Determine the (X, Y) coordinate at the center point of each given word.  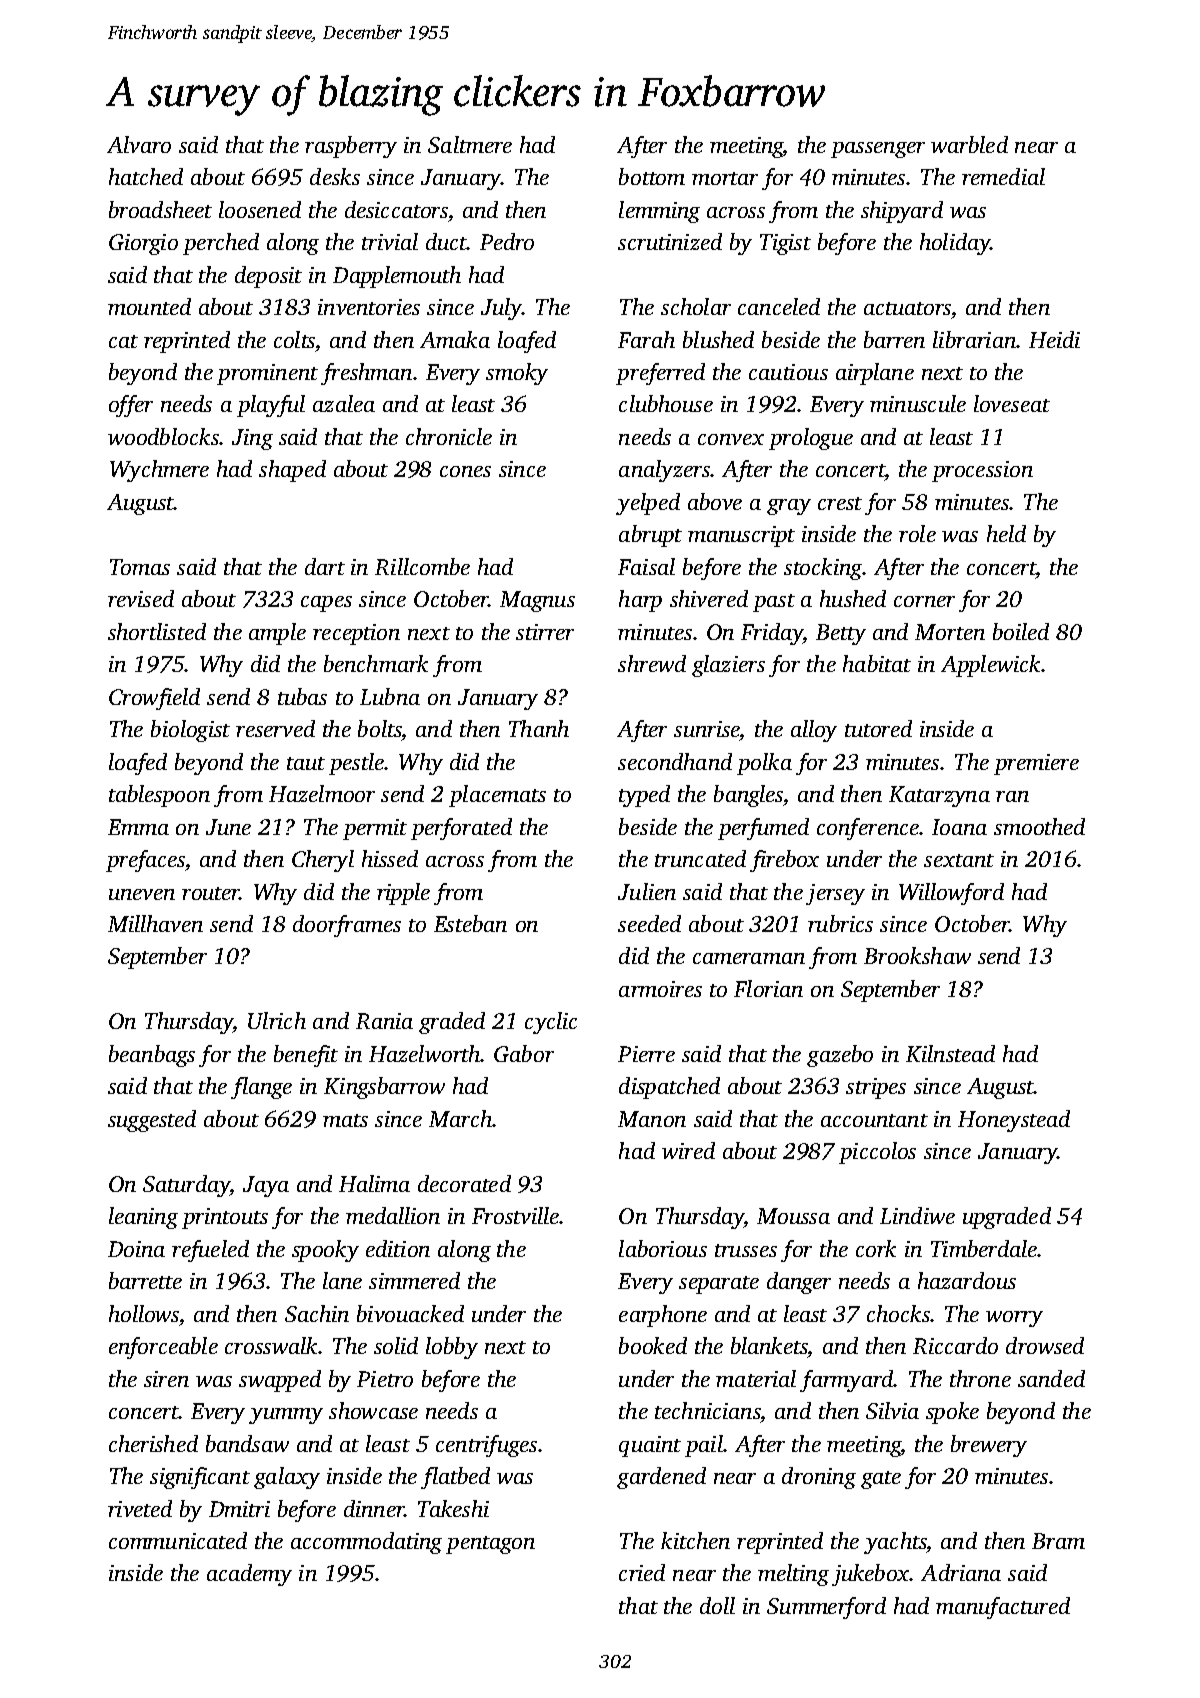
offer (131, 406)
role (917, 533)
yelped (648, 504)
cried (642, 1572)
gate (881, 1480)
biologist (190, 731)
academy (249, 1575)
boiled (1021, 631)
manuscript (741, 536)
